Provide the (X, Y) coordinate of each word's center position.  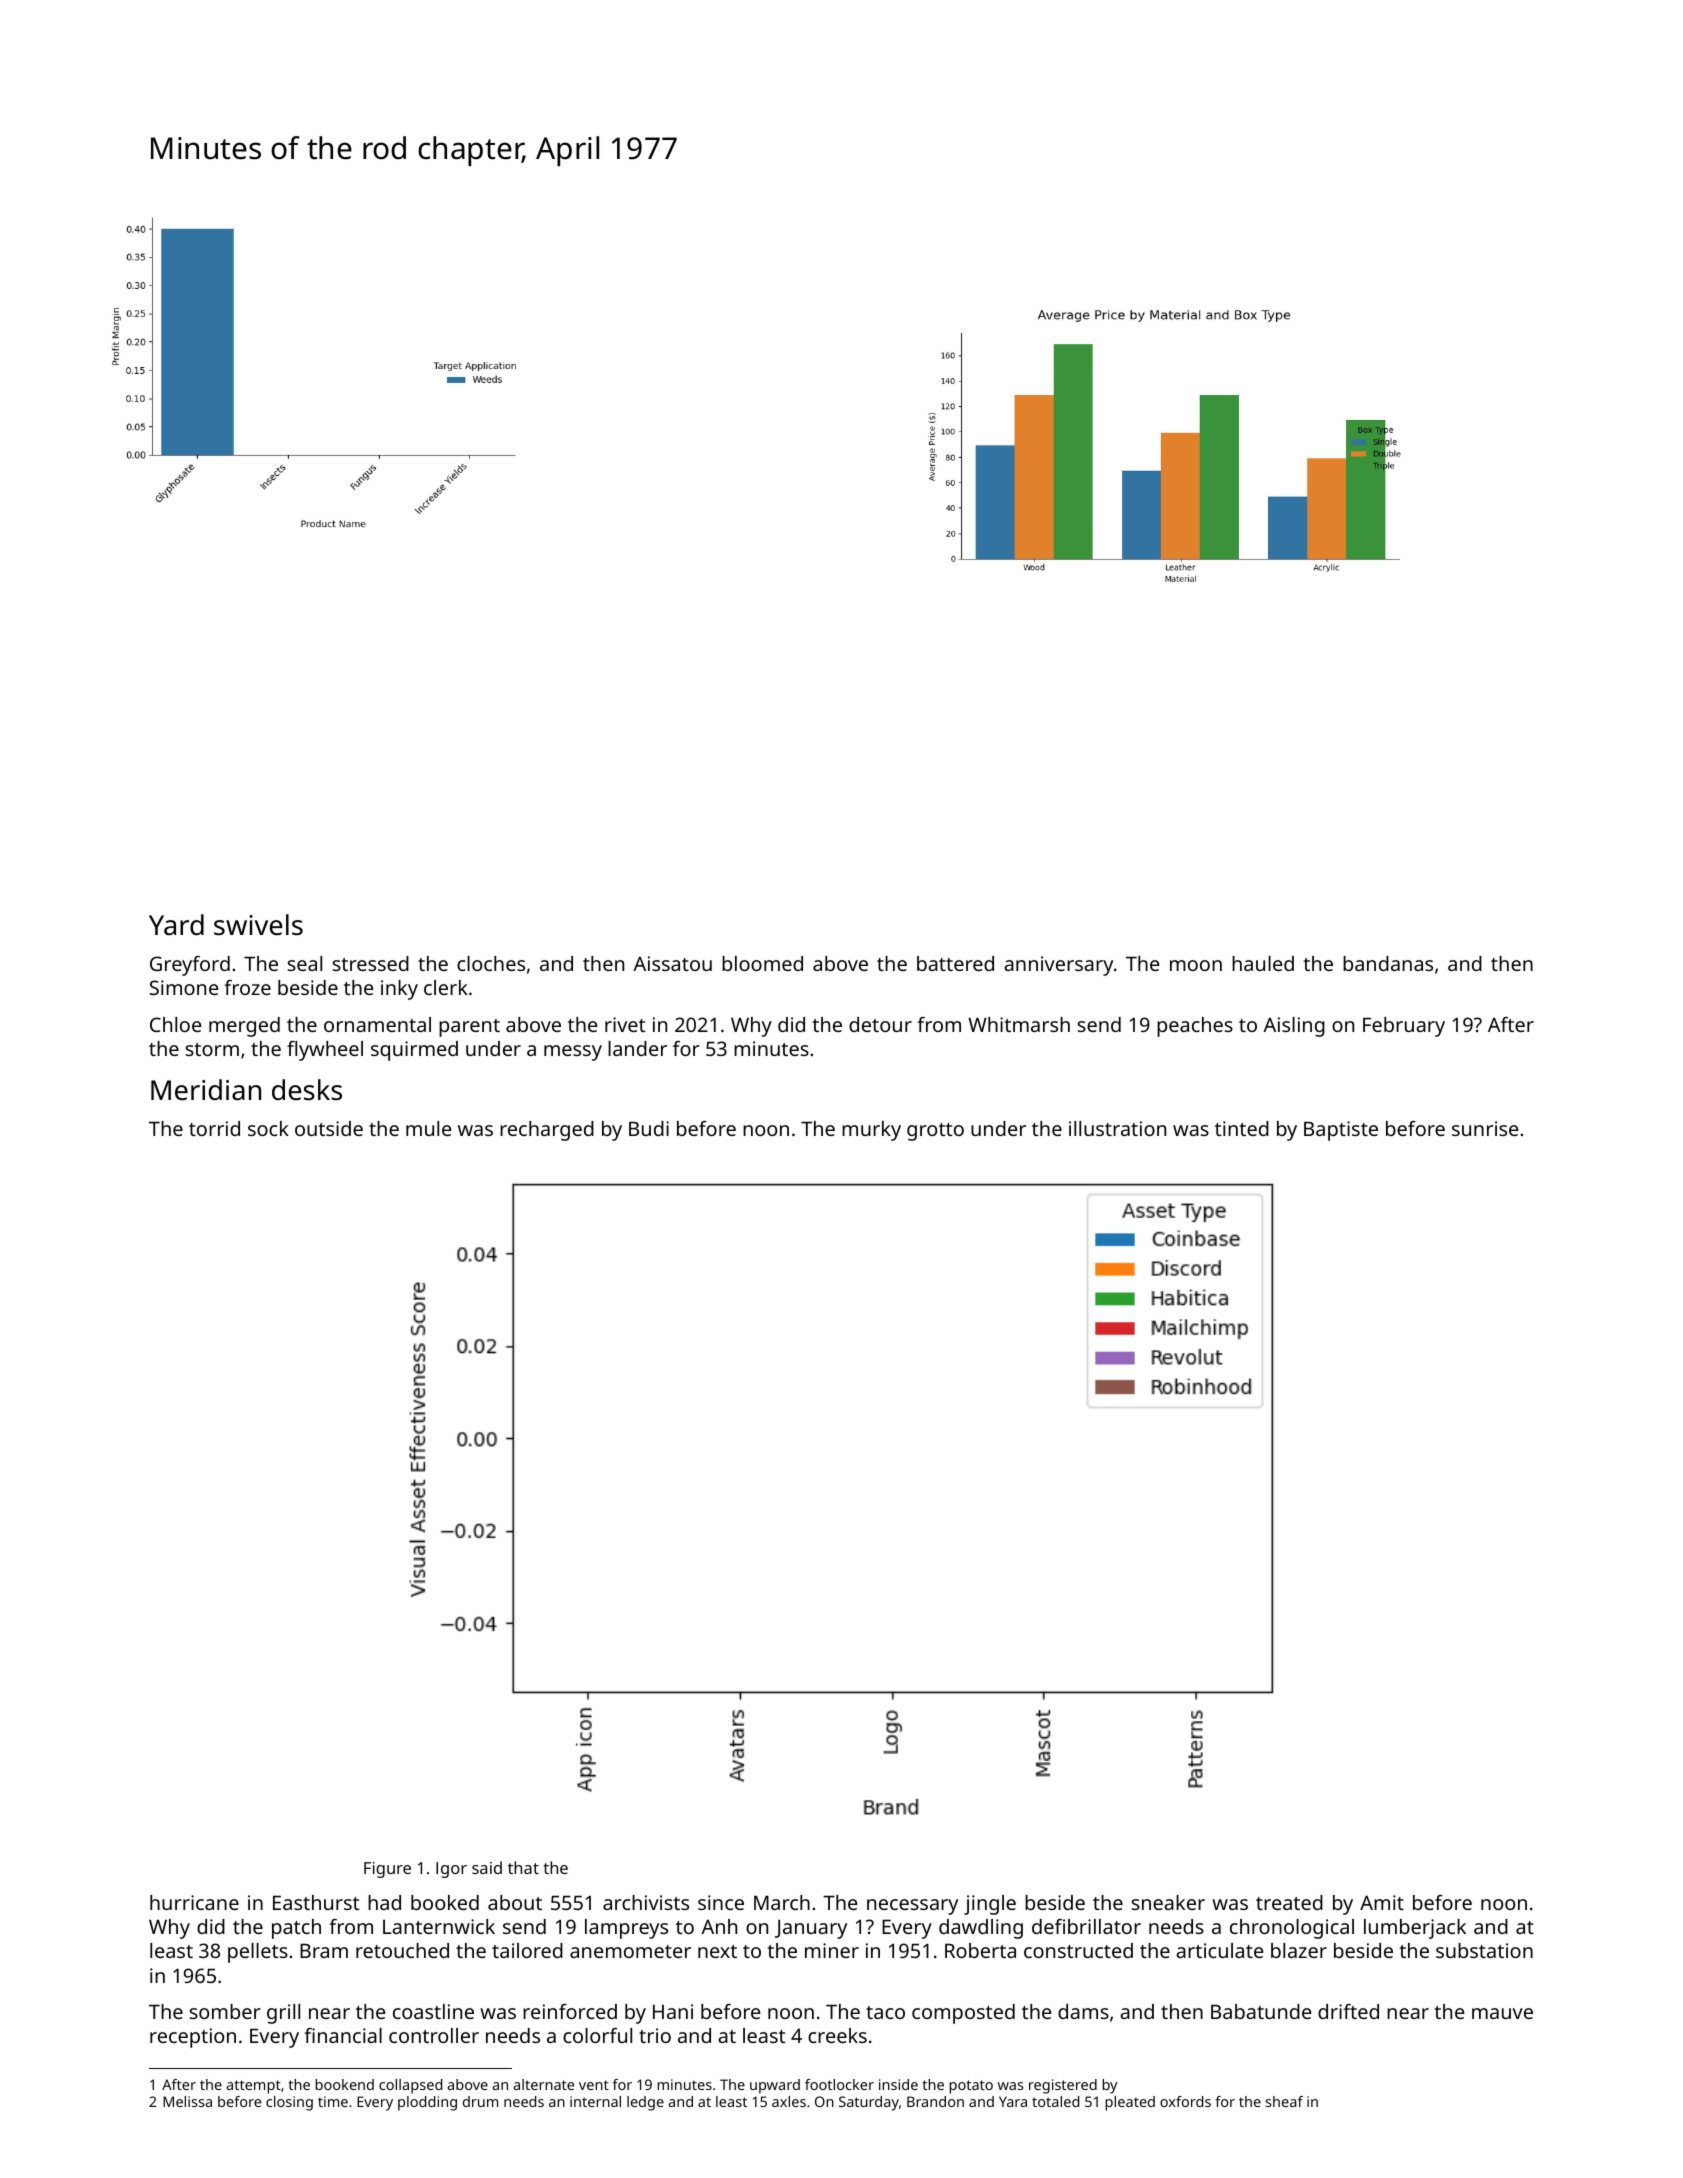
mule (428, 1128)
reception (193, 2038)
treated (1289, 1902)
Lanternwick (439, 1926)
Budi (649, 1128)
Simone (184, 987)
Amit (1382, 1902)
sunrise (1485, 1128)
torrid (214, 1128)
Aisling (1294, 1027)
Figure (387, 1870)
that (523, 1867)
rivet (625, 1024)
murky (871, 1131)
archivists (646, 1902)
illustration (1117, 1128)
